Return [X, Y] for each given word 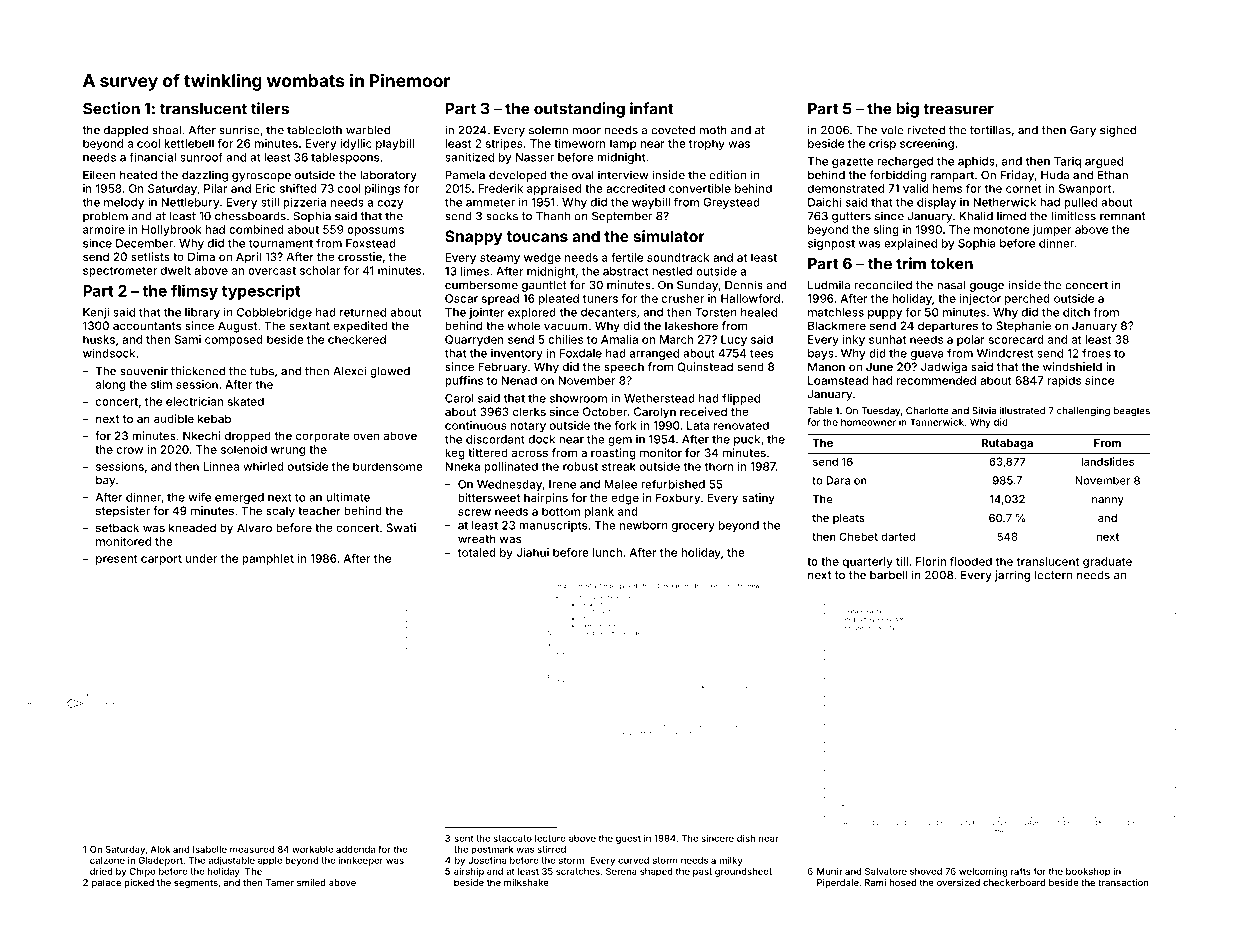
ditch [1076, 312]
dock [542, 439]
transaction [1123, 882]
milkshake [526, 882]
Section [111, 108]
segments [196, 883]
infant [652, 108]
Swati [401, 527]
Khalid [976, 216]
